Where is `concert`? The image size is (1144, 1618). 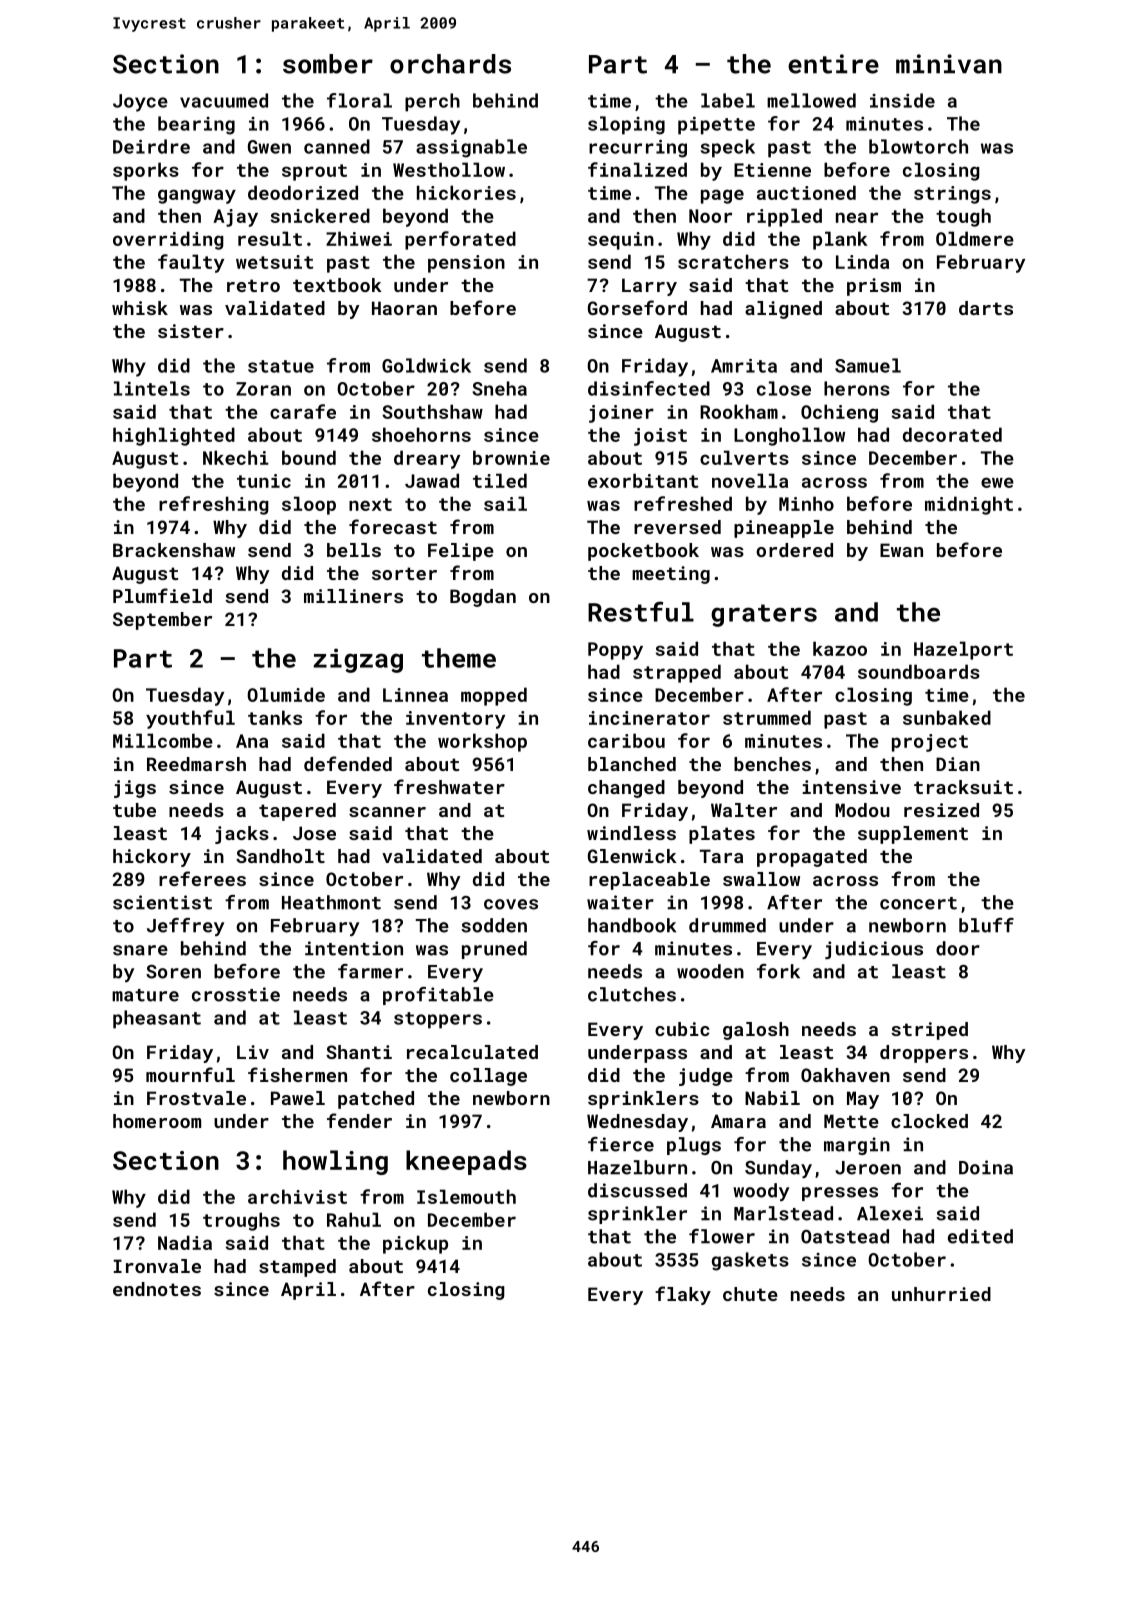
concert is located at coordinates (918, 903).
